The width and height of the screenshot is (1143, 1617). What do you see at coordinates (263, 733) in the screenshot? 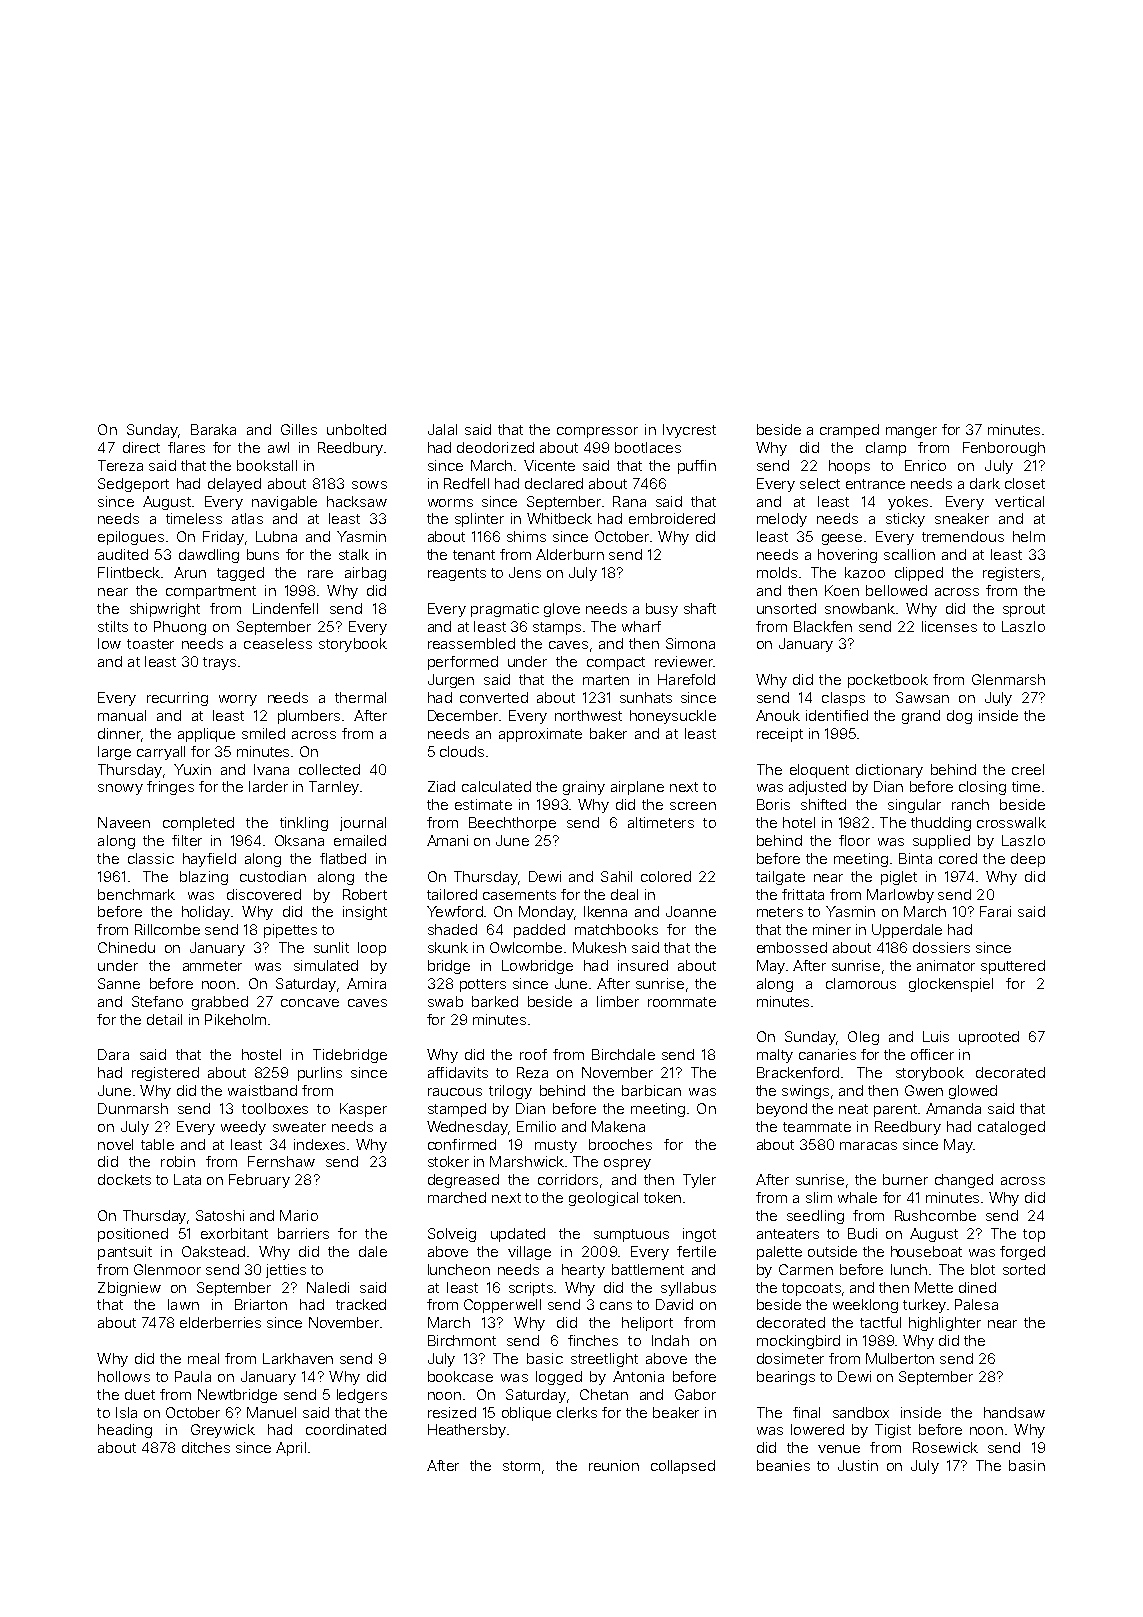
I see `smiled` at bounding box center [263, 733].
